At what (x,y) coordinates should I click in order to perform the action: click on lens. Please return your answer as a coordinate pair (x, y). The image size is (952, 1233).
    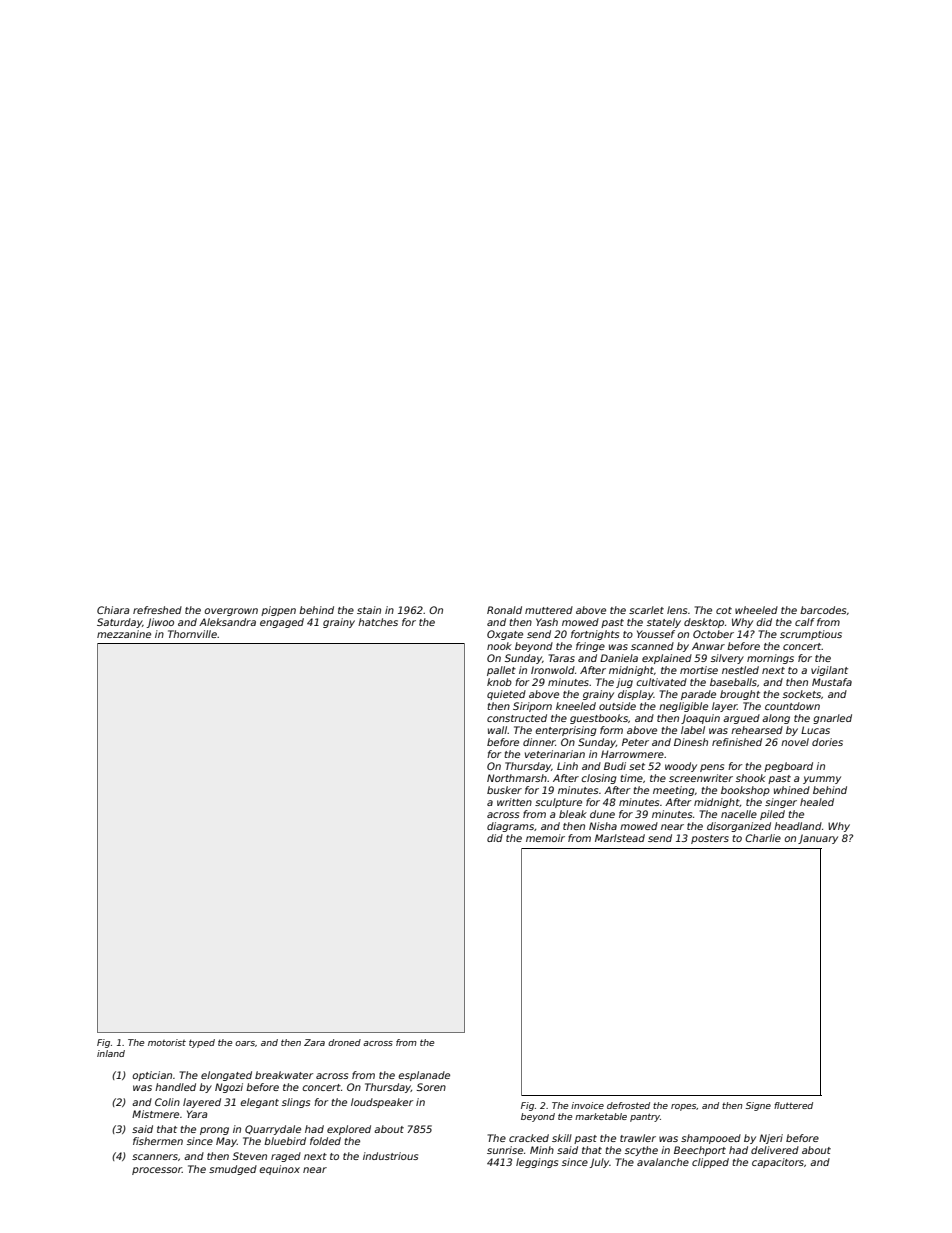
    Looking at the image, I should click on (677, 610).
